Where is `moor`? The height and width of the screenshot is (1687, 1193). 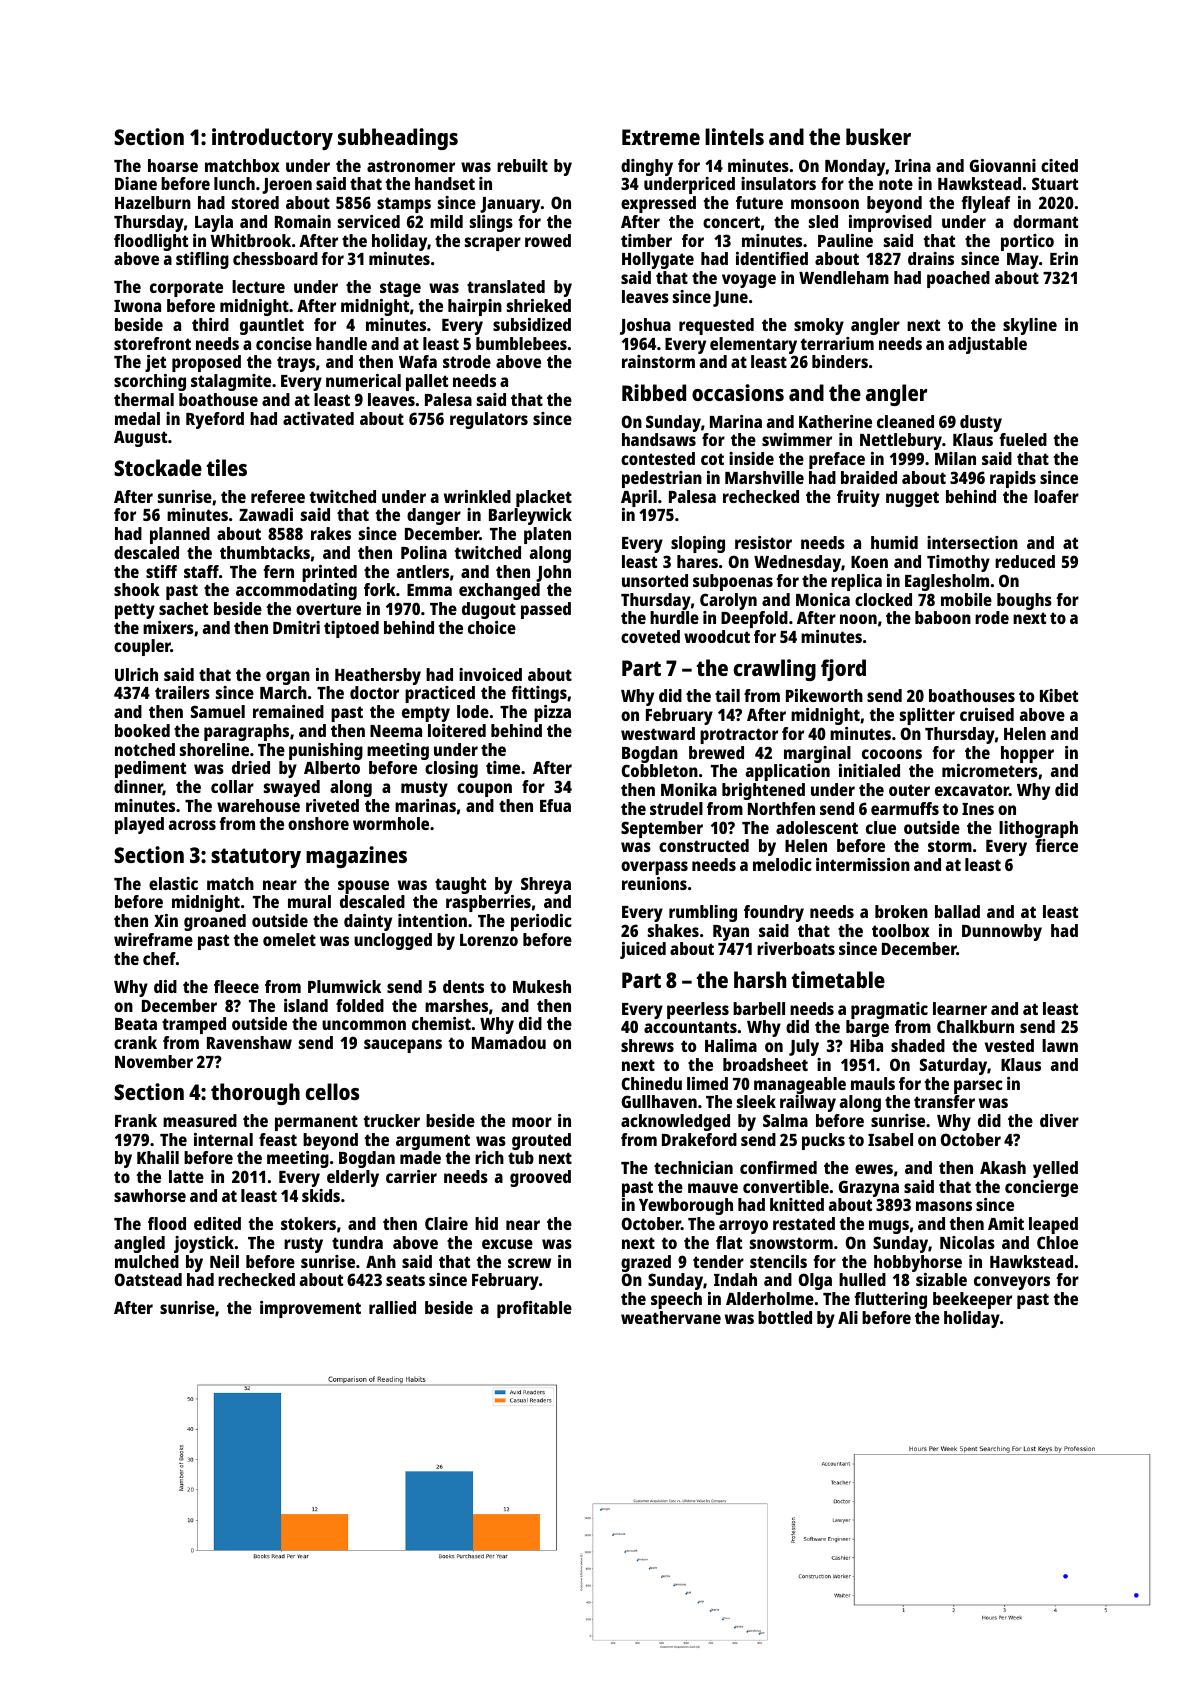 moor is located at coordinates (532, 1122).
